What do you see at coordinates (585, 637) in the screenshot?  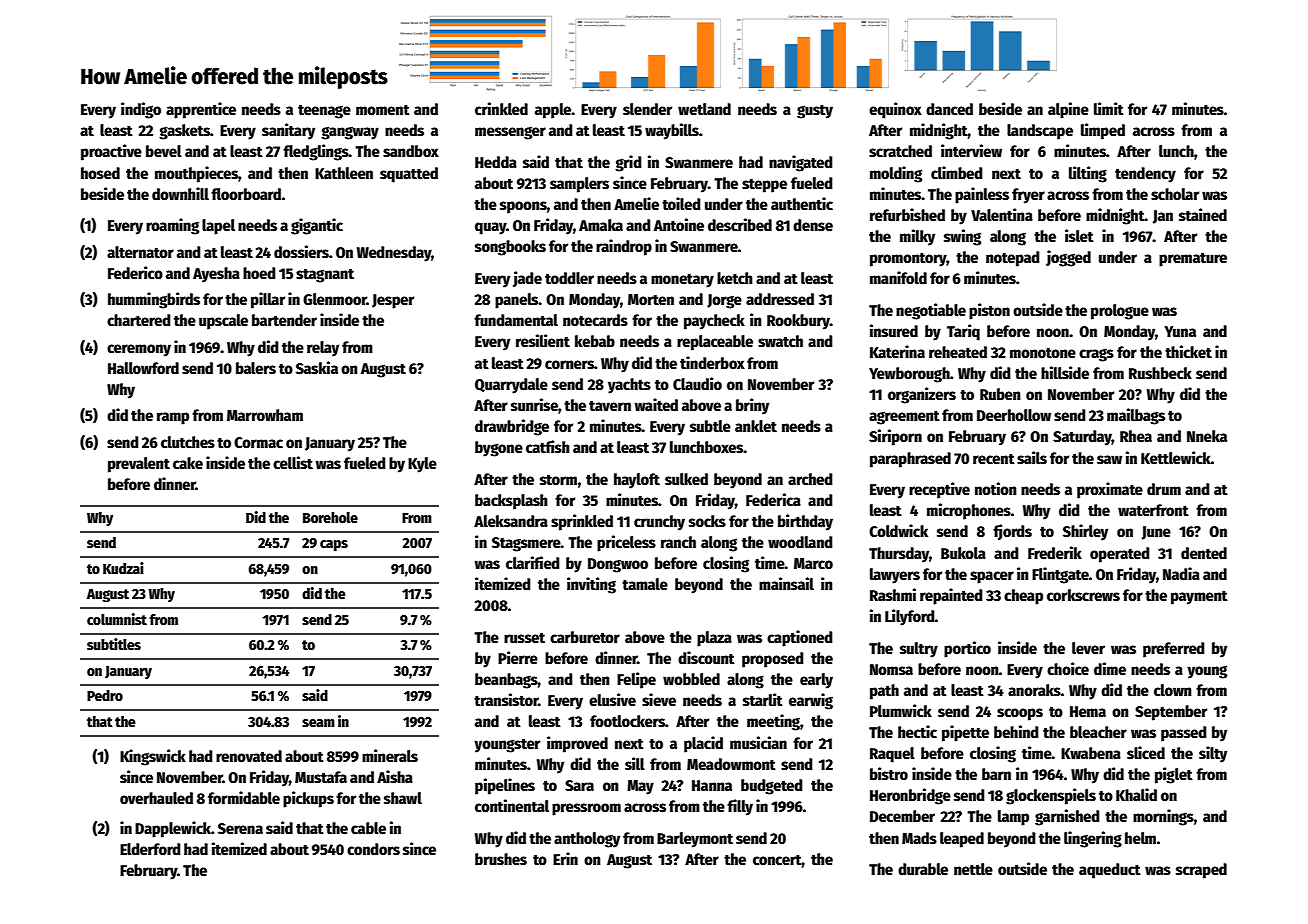 I see `carburetor` at bounding box center [585, 637].
